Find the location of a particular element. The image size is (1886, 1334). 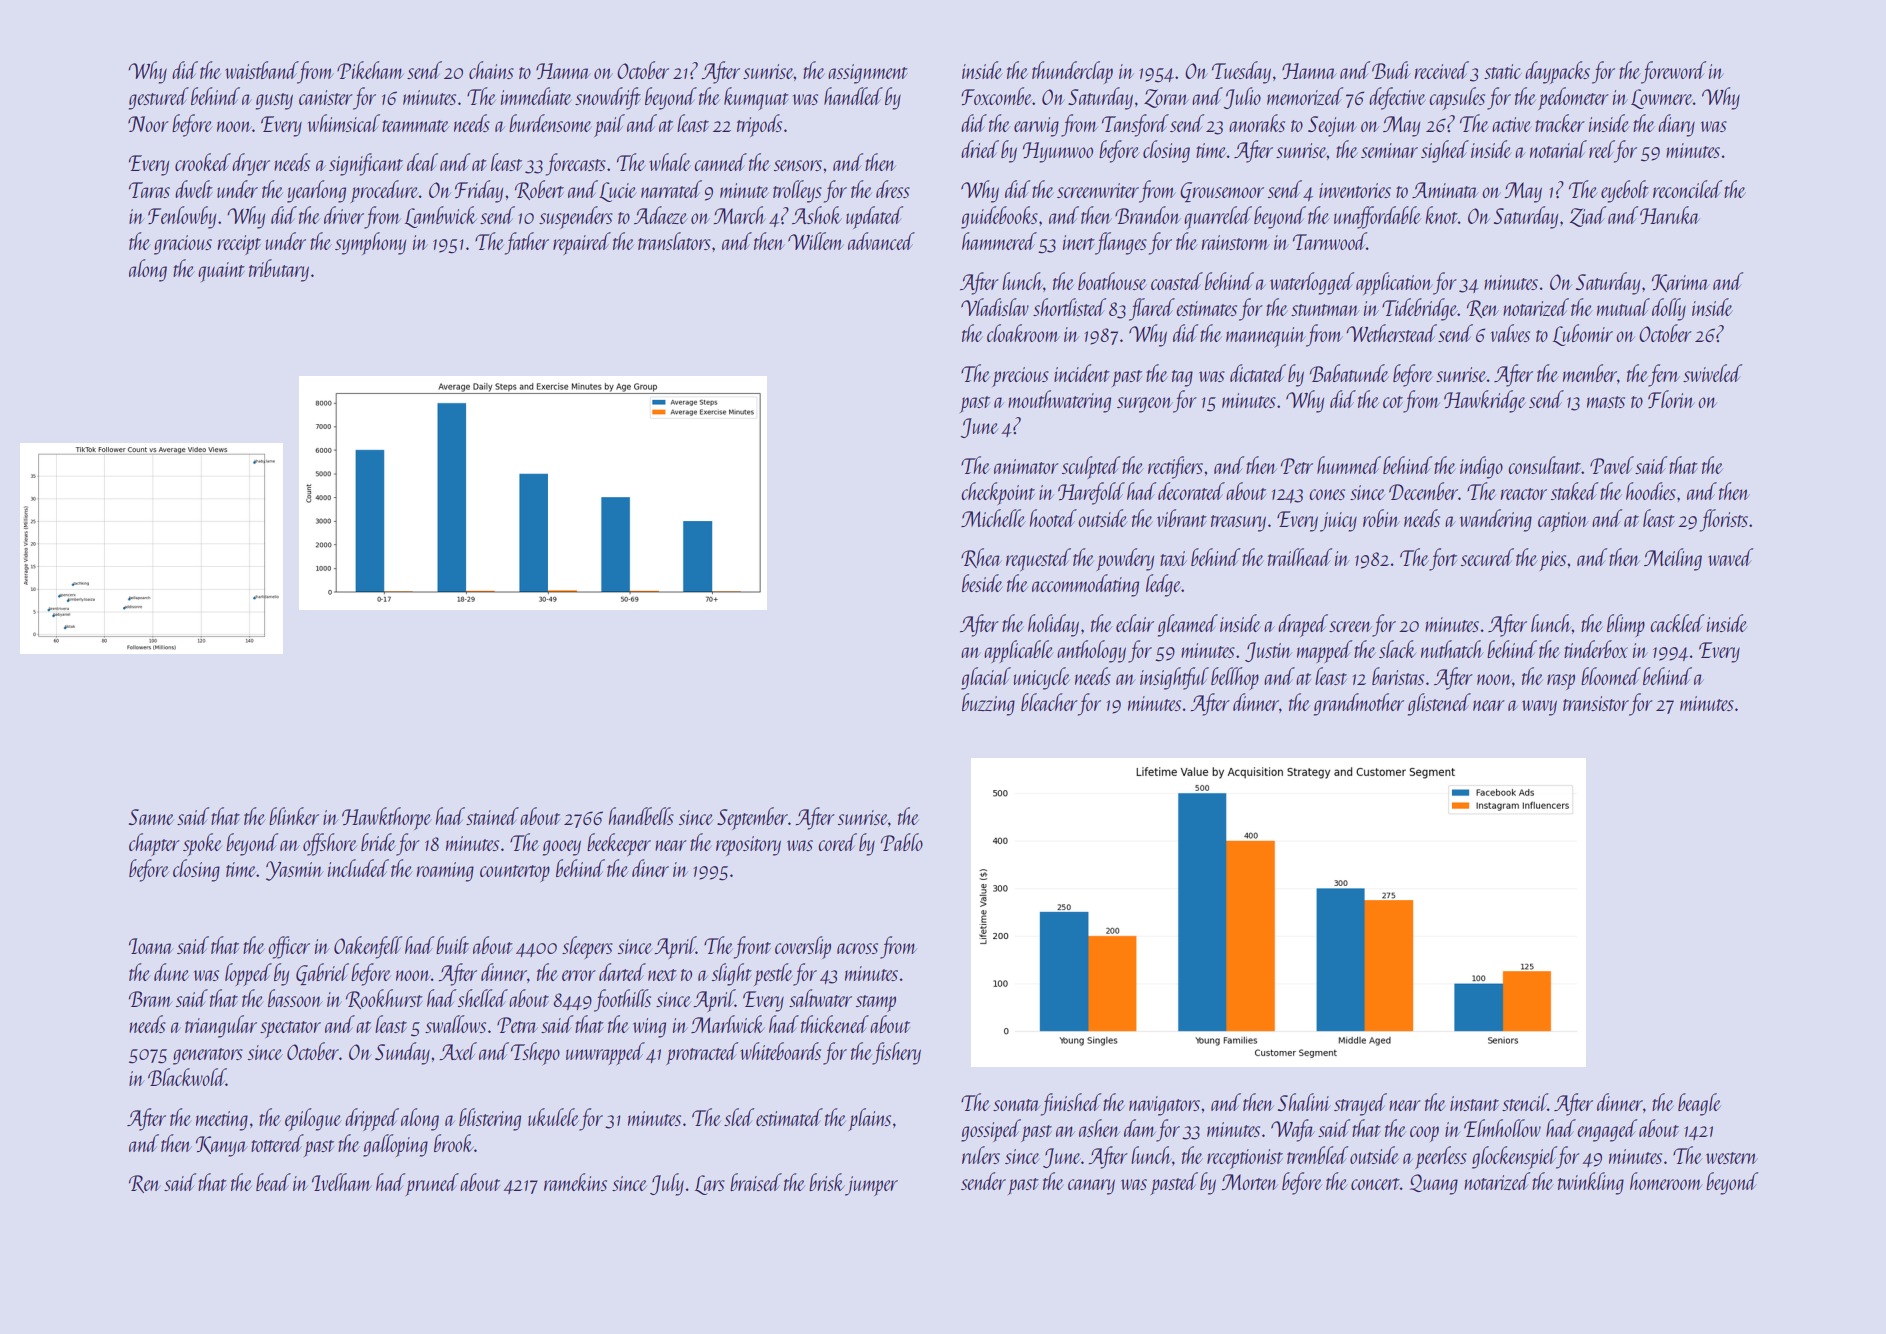

waistband is located at coordinates (261, 70).
